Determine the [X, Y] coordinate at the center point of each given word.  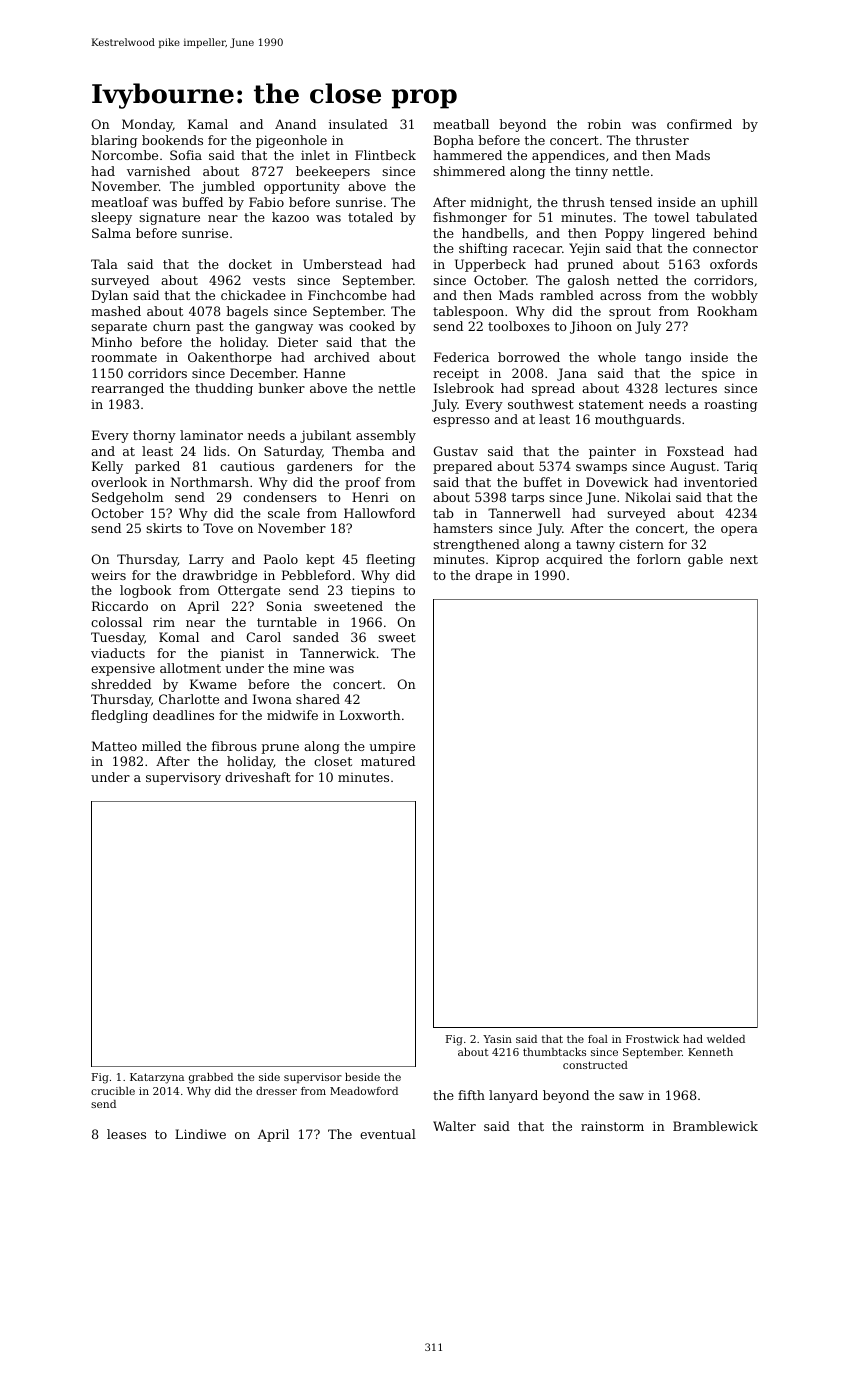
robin [604, 124]
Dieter [298, 342]
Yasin [497, 1039]
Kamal [208, 124]
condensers [280, 497]
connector [725, 248]
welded [726, 1039]
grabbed [211, 1078]
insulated [358, 124]
